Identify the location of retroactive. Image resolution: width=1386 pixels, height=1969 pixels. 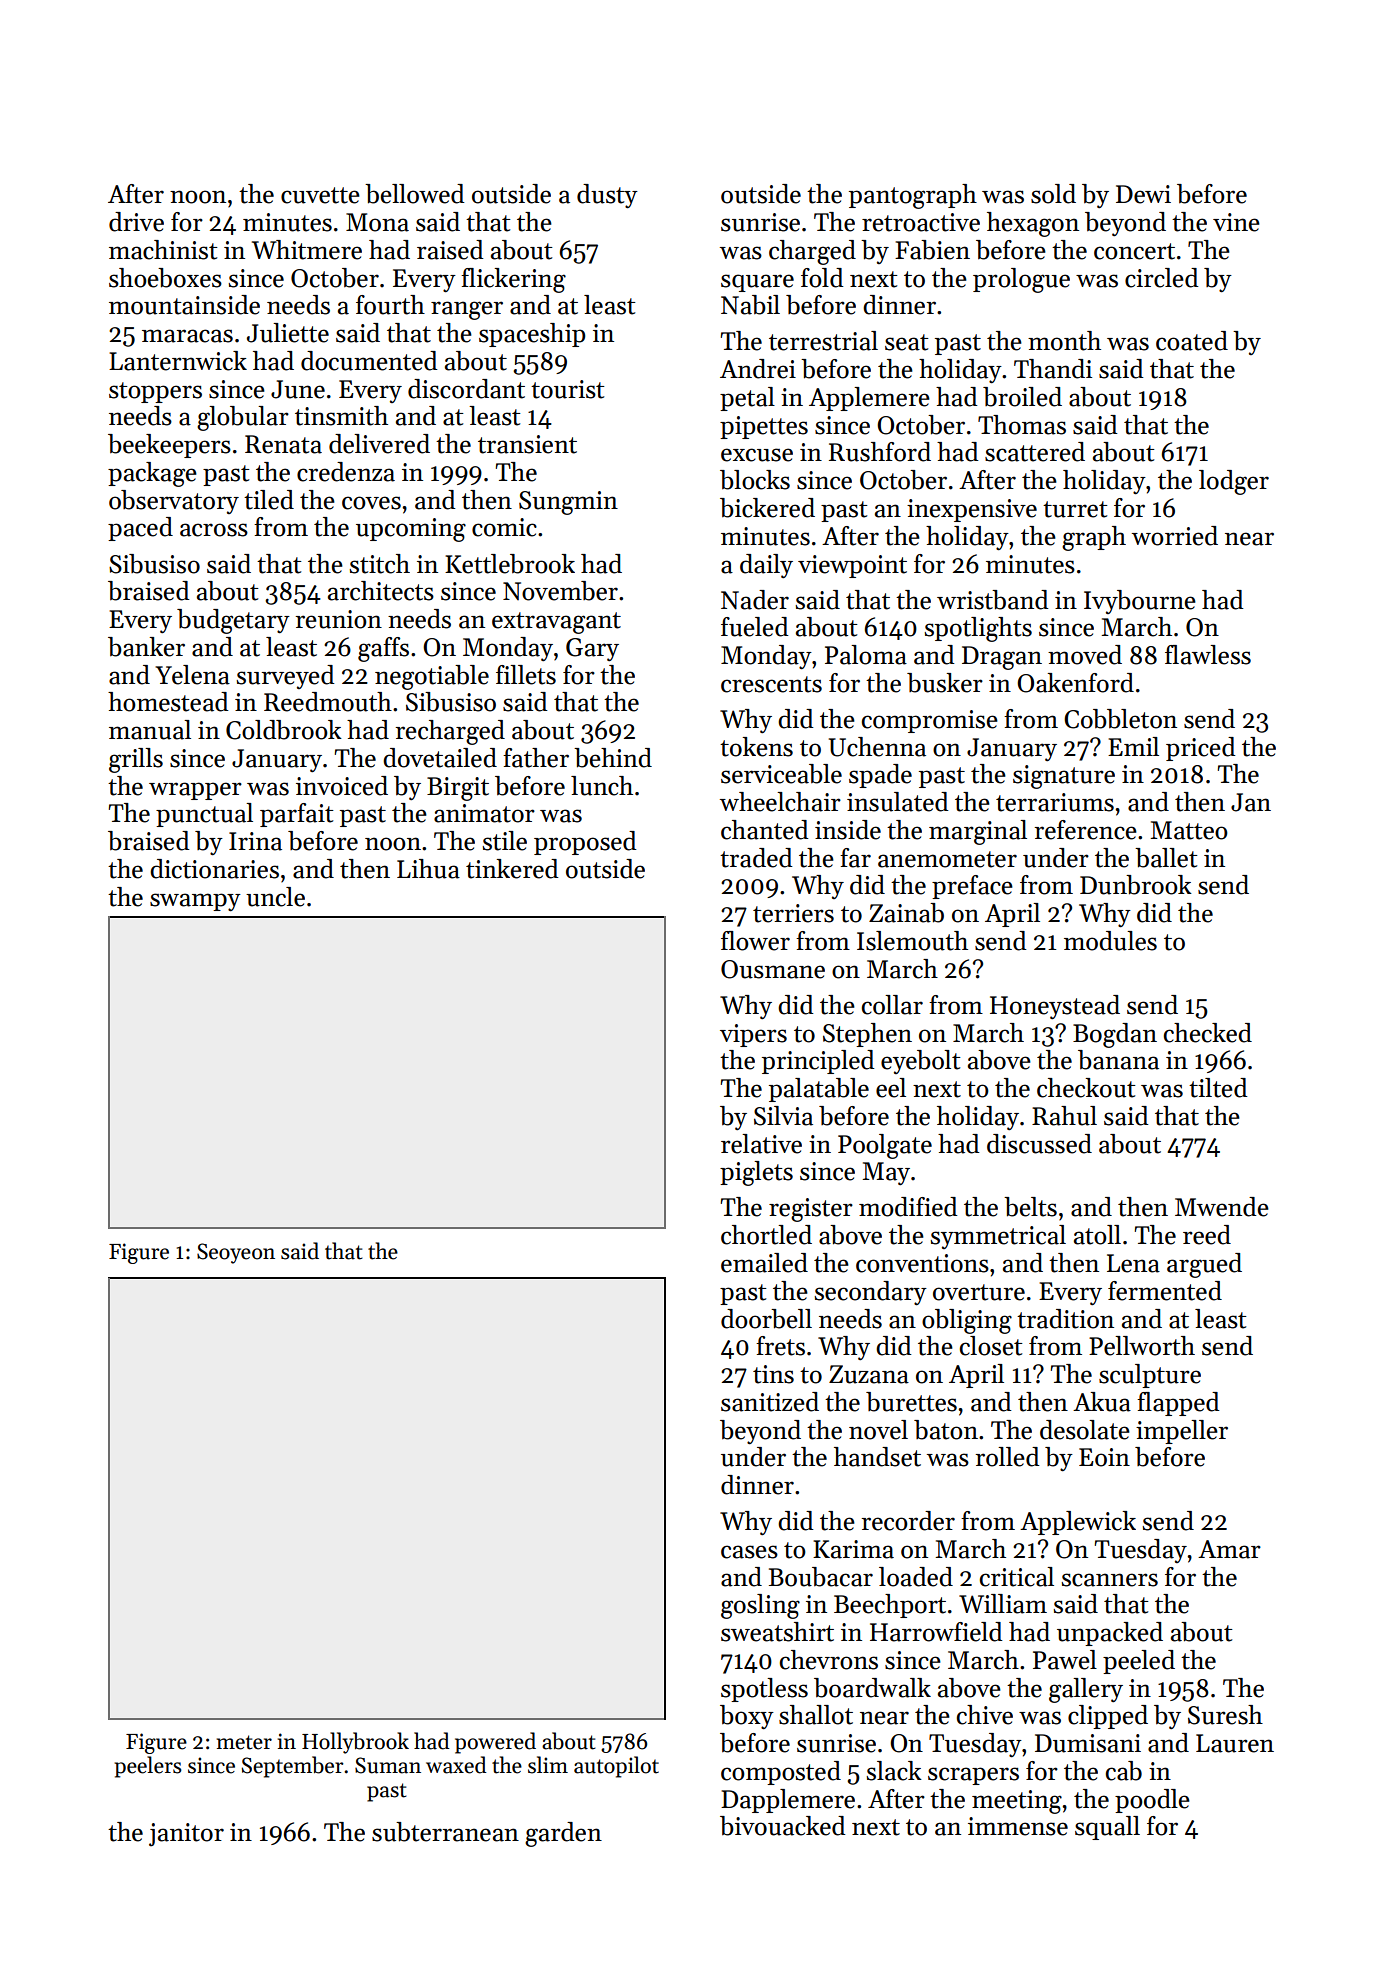
(921, 222).
